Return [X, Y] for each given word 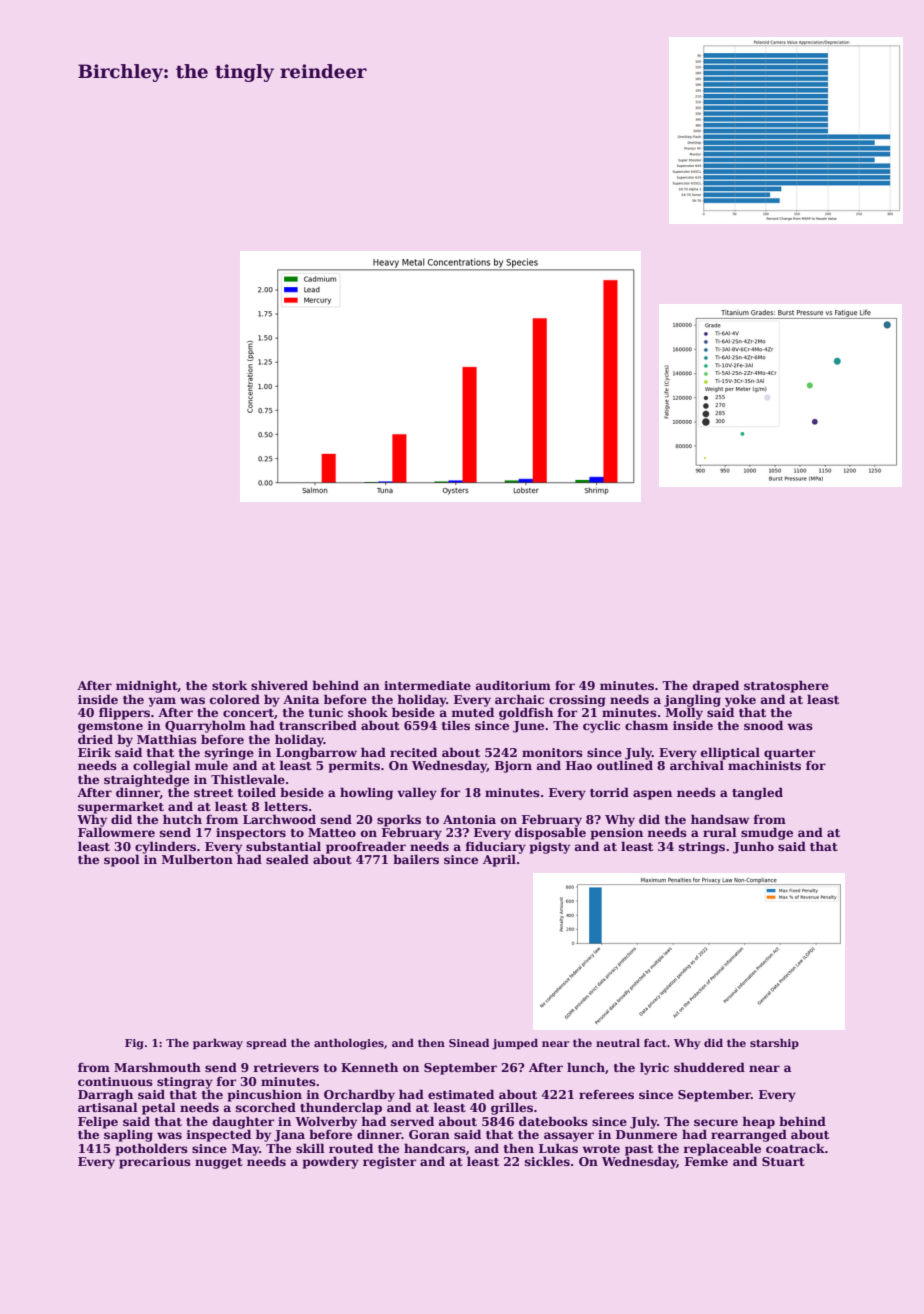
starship [774, 1043]
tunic [326, 712]
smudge [767, 833]
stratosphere [786, 686]
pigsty [550, 848]
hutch [182, 819]
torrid [609, 792]
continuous [115, 1081]
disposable [550, 833]
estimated [461, 1094]
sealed [287, 859]
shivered [279, 685]
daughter [243, 1122]
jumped [515, 1044]
